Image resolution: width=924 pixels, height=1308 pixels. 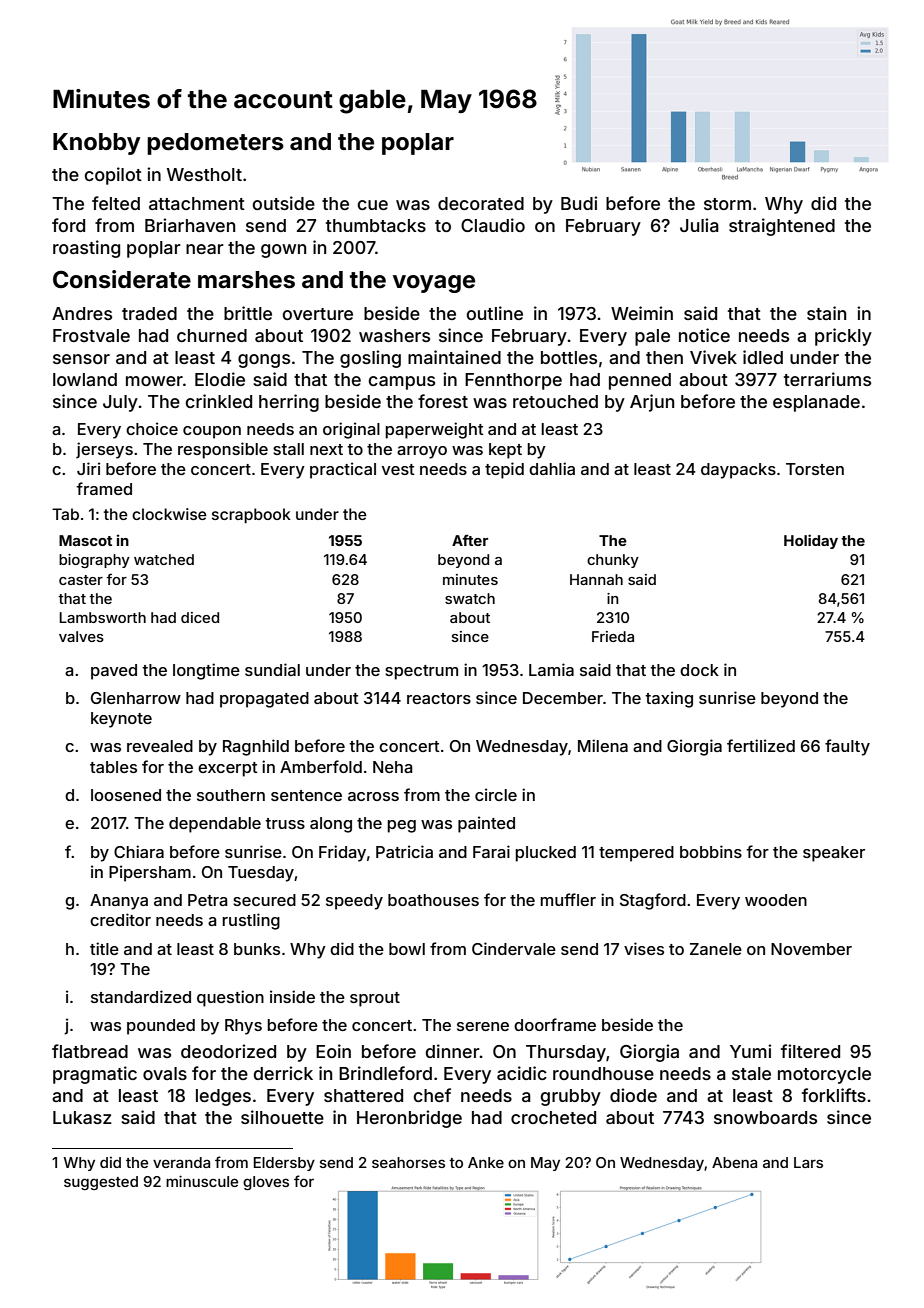 I want to click on stain, so click(x=826, y=313).
